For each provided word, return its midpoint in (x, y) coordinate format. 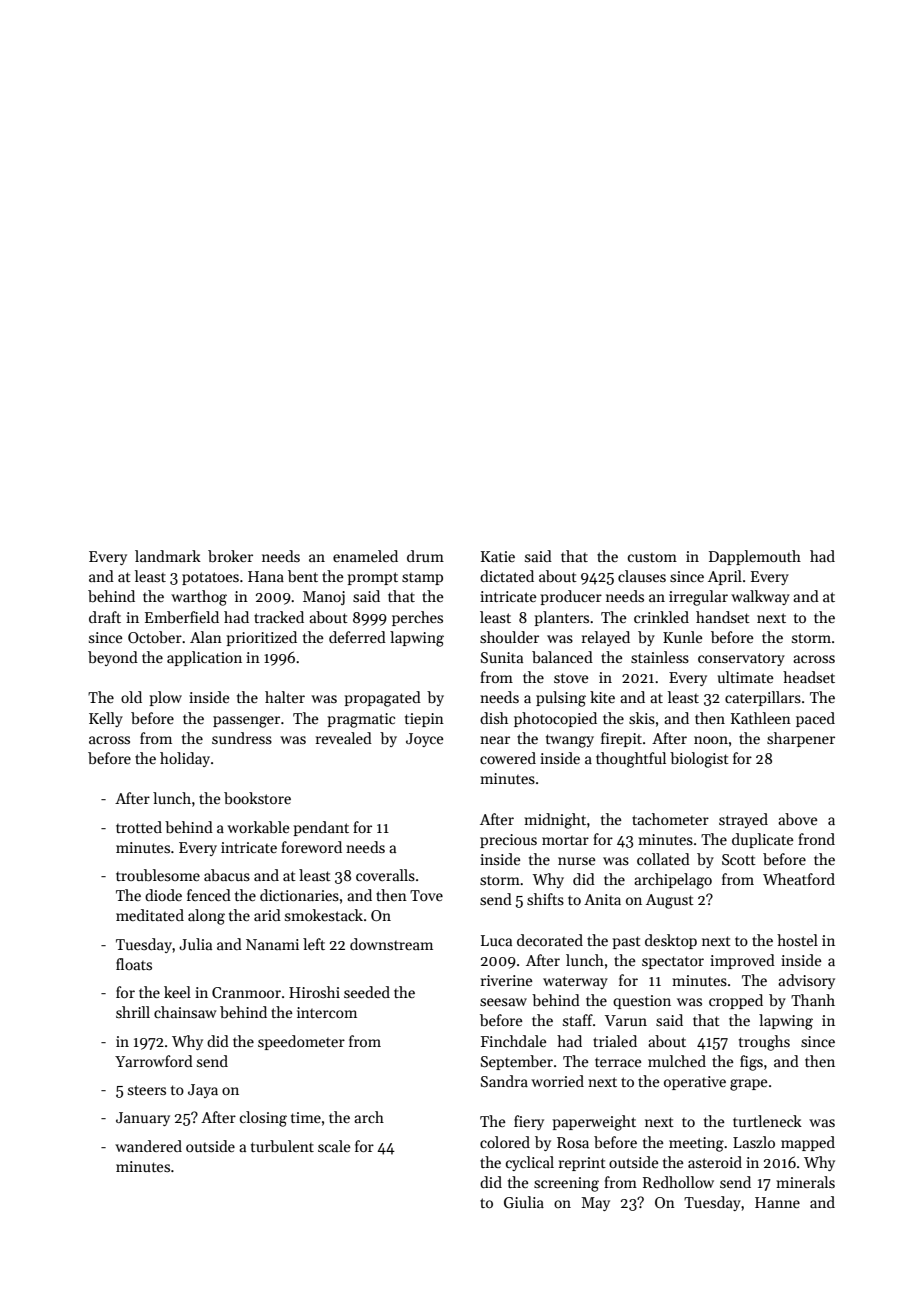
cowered (508, 758)
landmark (168, 556)
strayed (743, 820)
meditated (150, 915)
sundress (242, 738)
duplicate (763, 840)
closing (263, 1119)
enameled (365, 556)
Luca (496, 940)
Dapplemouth (755, 557)
